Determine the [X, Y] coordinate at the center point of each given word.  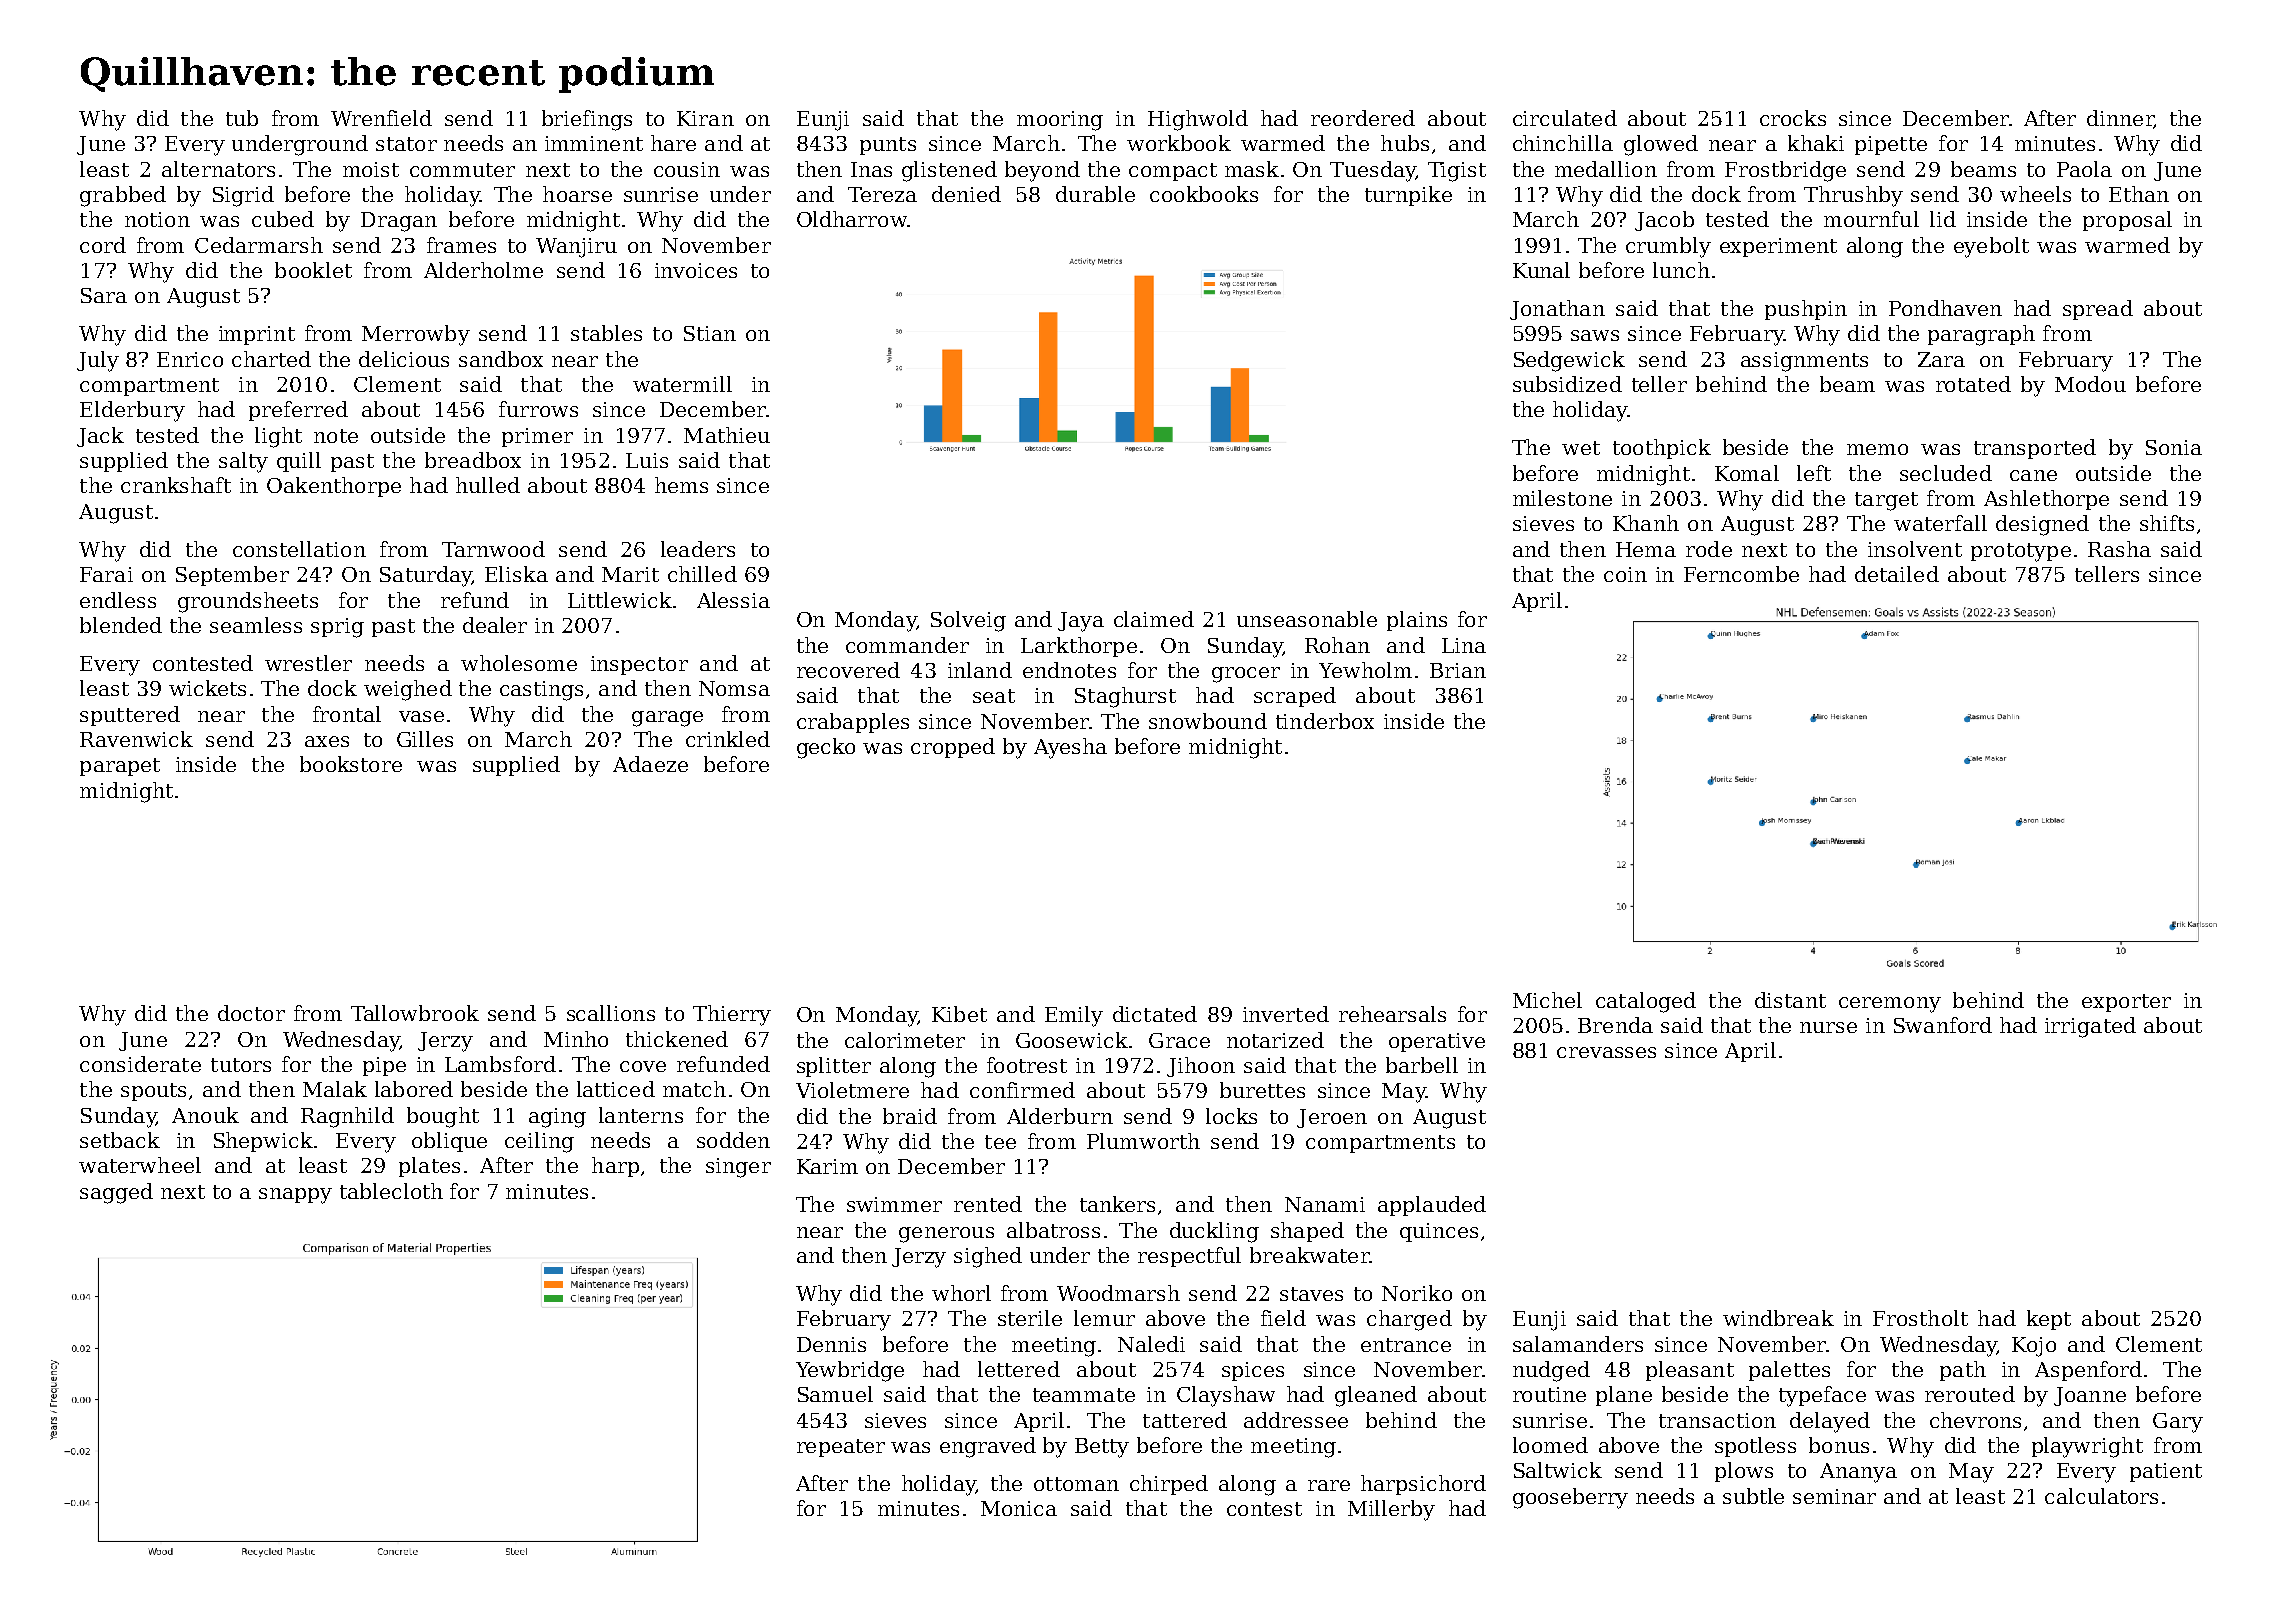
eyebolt [1991, 247]
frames [461, 245]
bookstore [351, 764]
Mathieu [727, 435]
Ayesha [1070, 748]
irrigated [2090, 1027]
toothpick [1662, 449]
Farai [106, 574]
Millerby [1391, 1510]
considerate [140, 1064]
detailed [1897, 574]
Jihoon [1201, 1067]
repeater [841, 1448]
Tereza [882, 194]
